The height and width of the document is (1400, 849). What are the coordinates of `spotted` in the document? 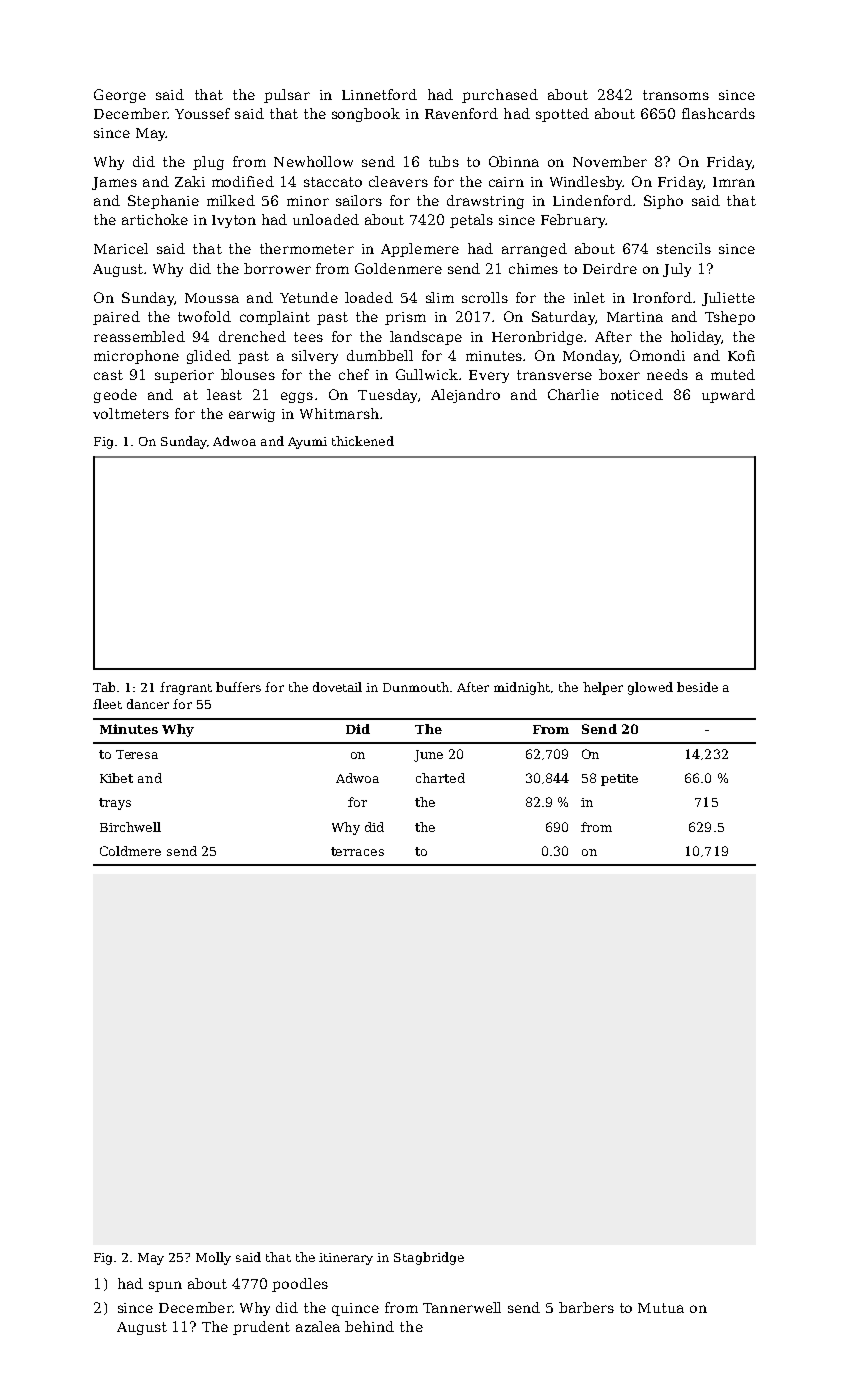 It's located at (562, 115).
